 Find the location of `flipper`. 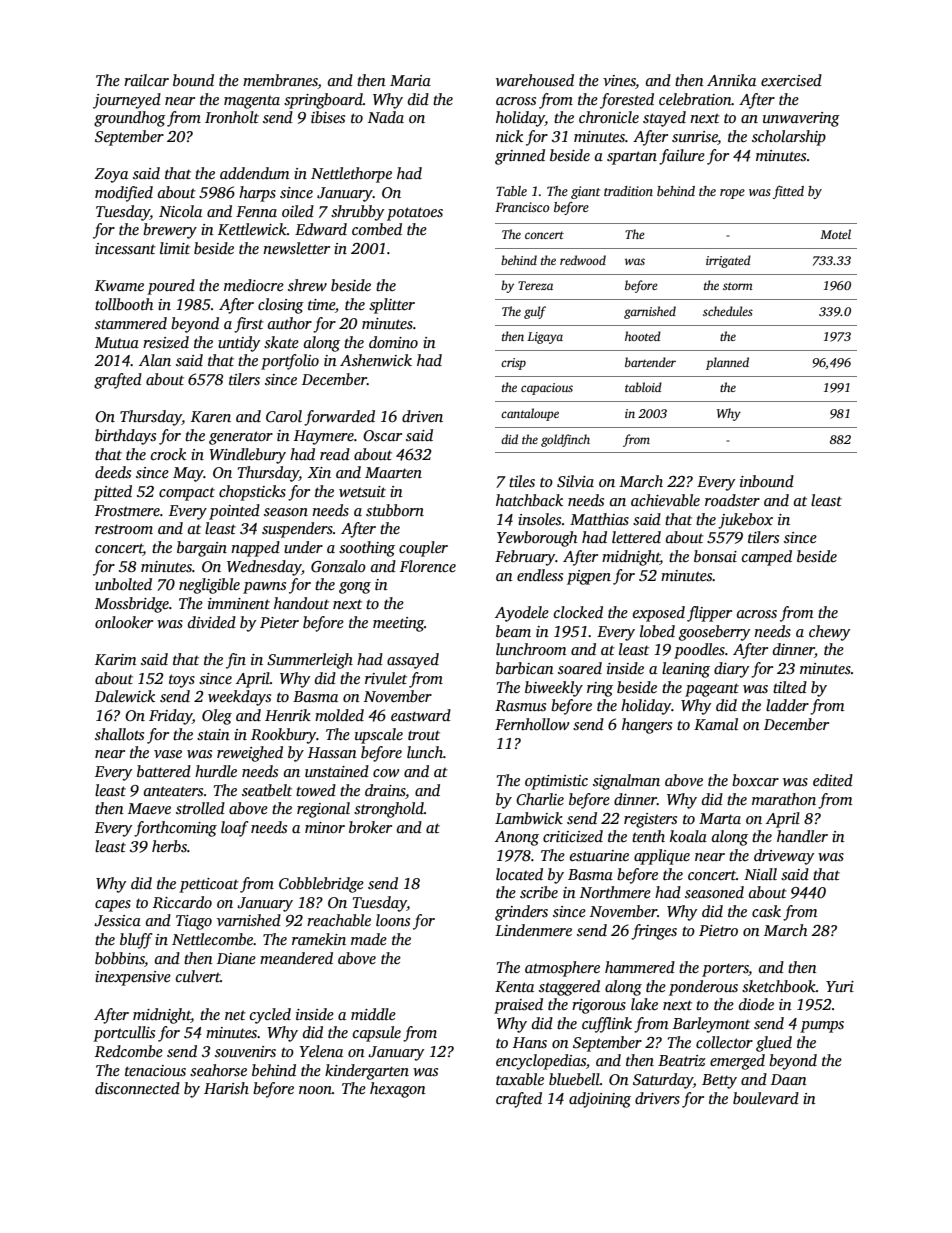

flipper is located at coordinates (709, 614).
